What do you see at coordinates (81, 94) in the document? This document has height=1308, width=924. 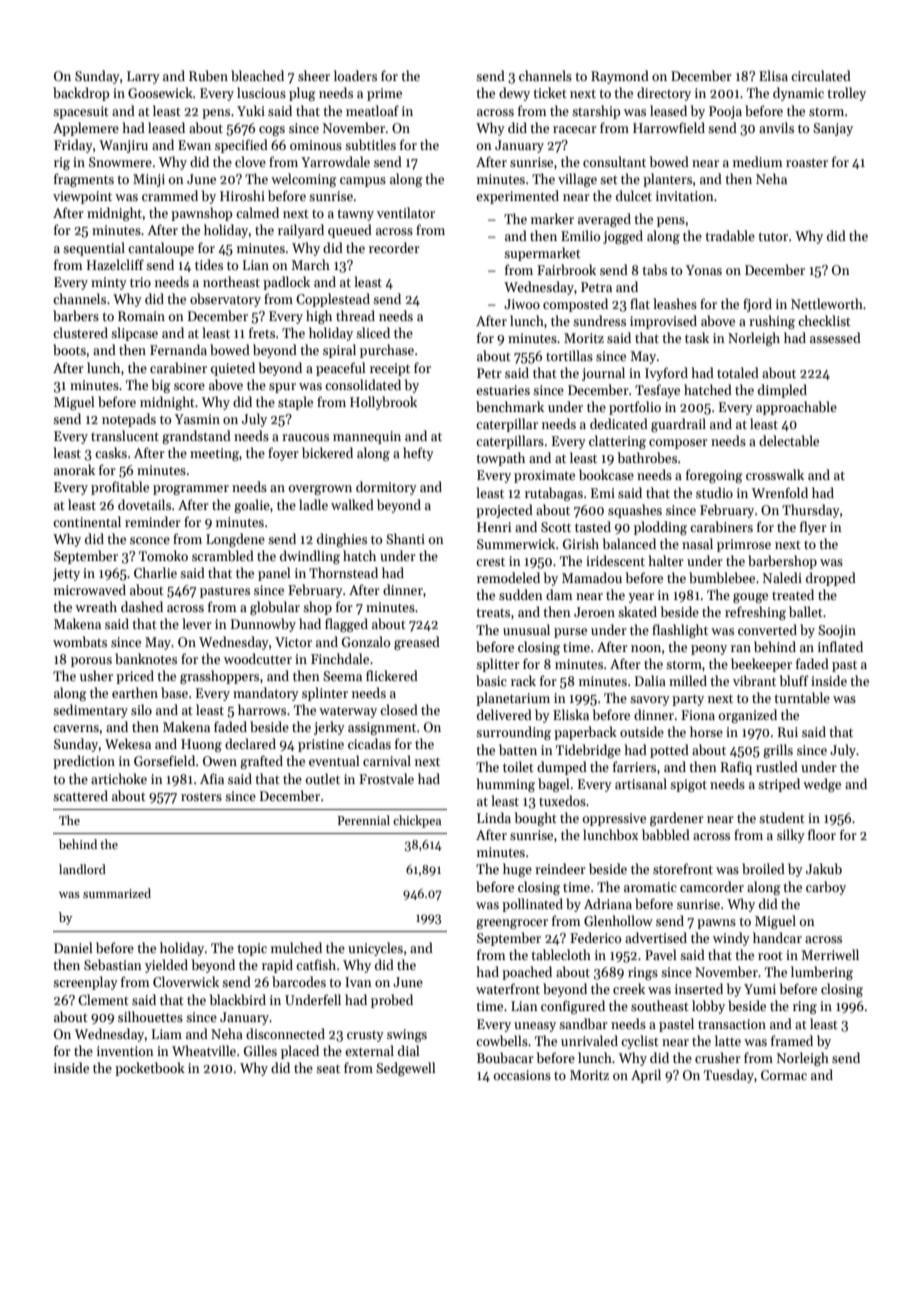 I see `backdrop` at bounding box center [81, 94].
